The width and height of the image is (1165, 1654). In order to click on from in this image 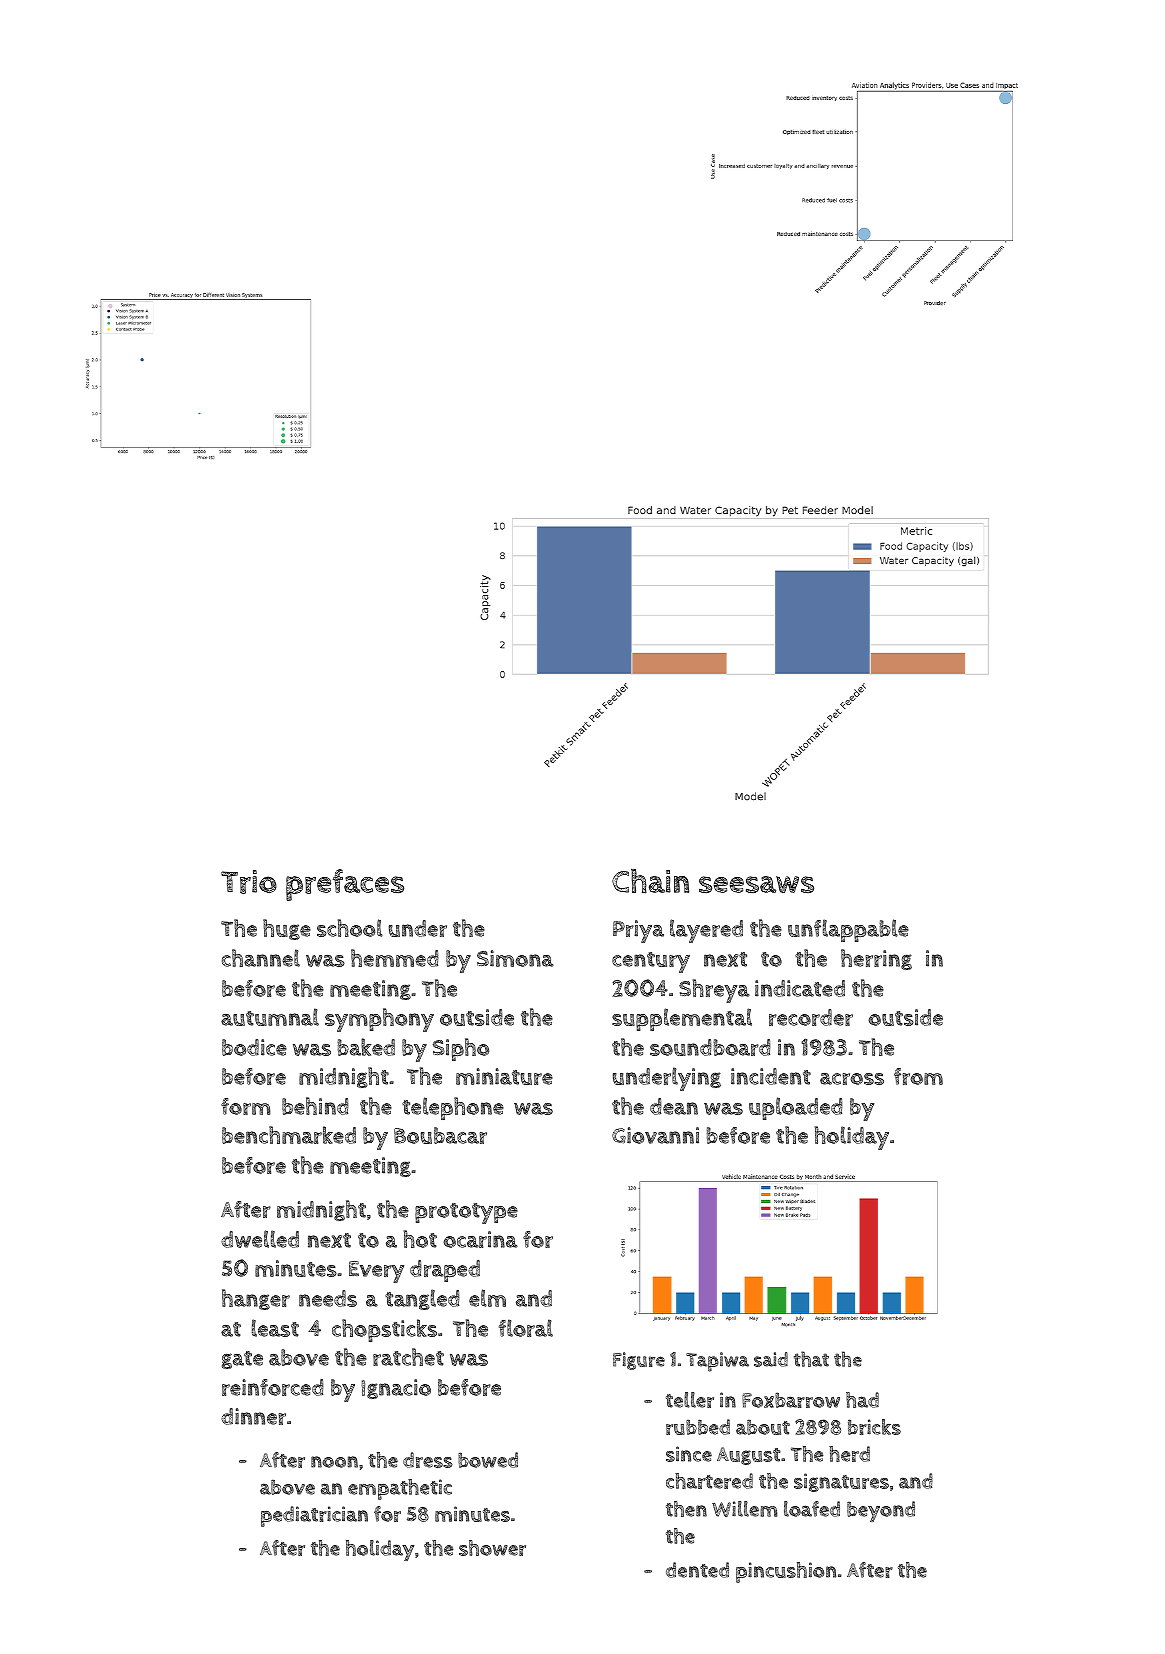, I will do `click(918, 1076)`.
